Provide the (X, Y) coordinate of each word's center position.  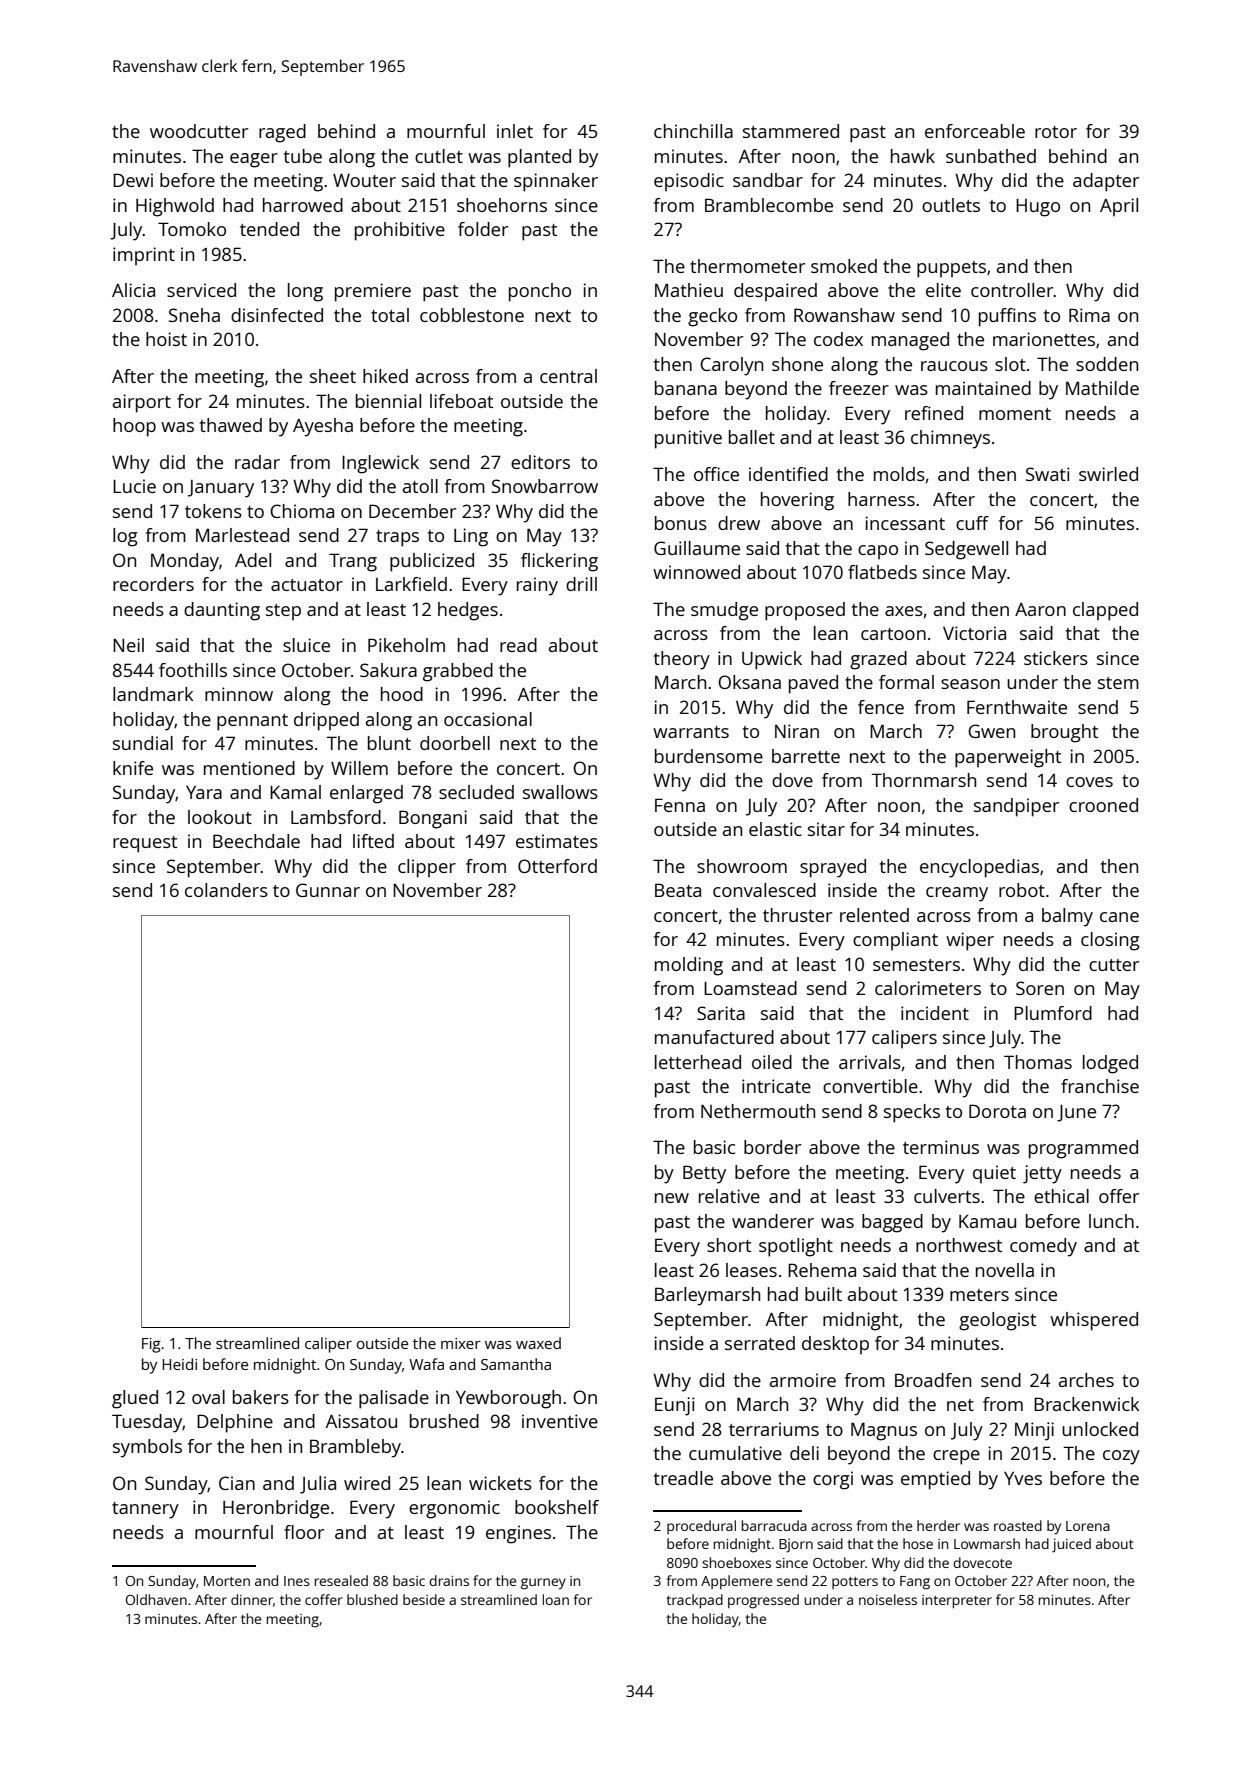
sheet (333, 376)
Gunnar (328, 890)
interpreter (957, 1602)
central (568, 376)
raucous (954, 366)
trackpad (694, 1601)
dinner (252, 1599)
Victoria (974, 633)
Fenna (680, 805)
